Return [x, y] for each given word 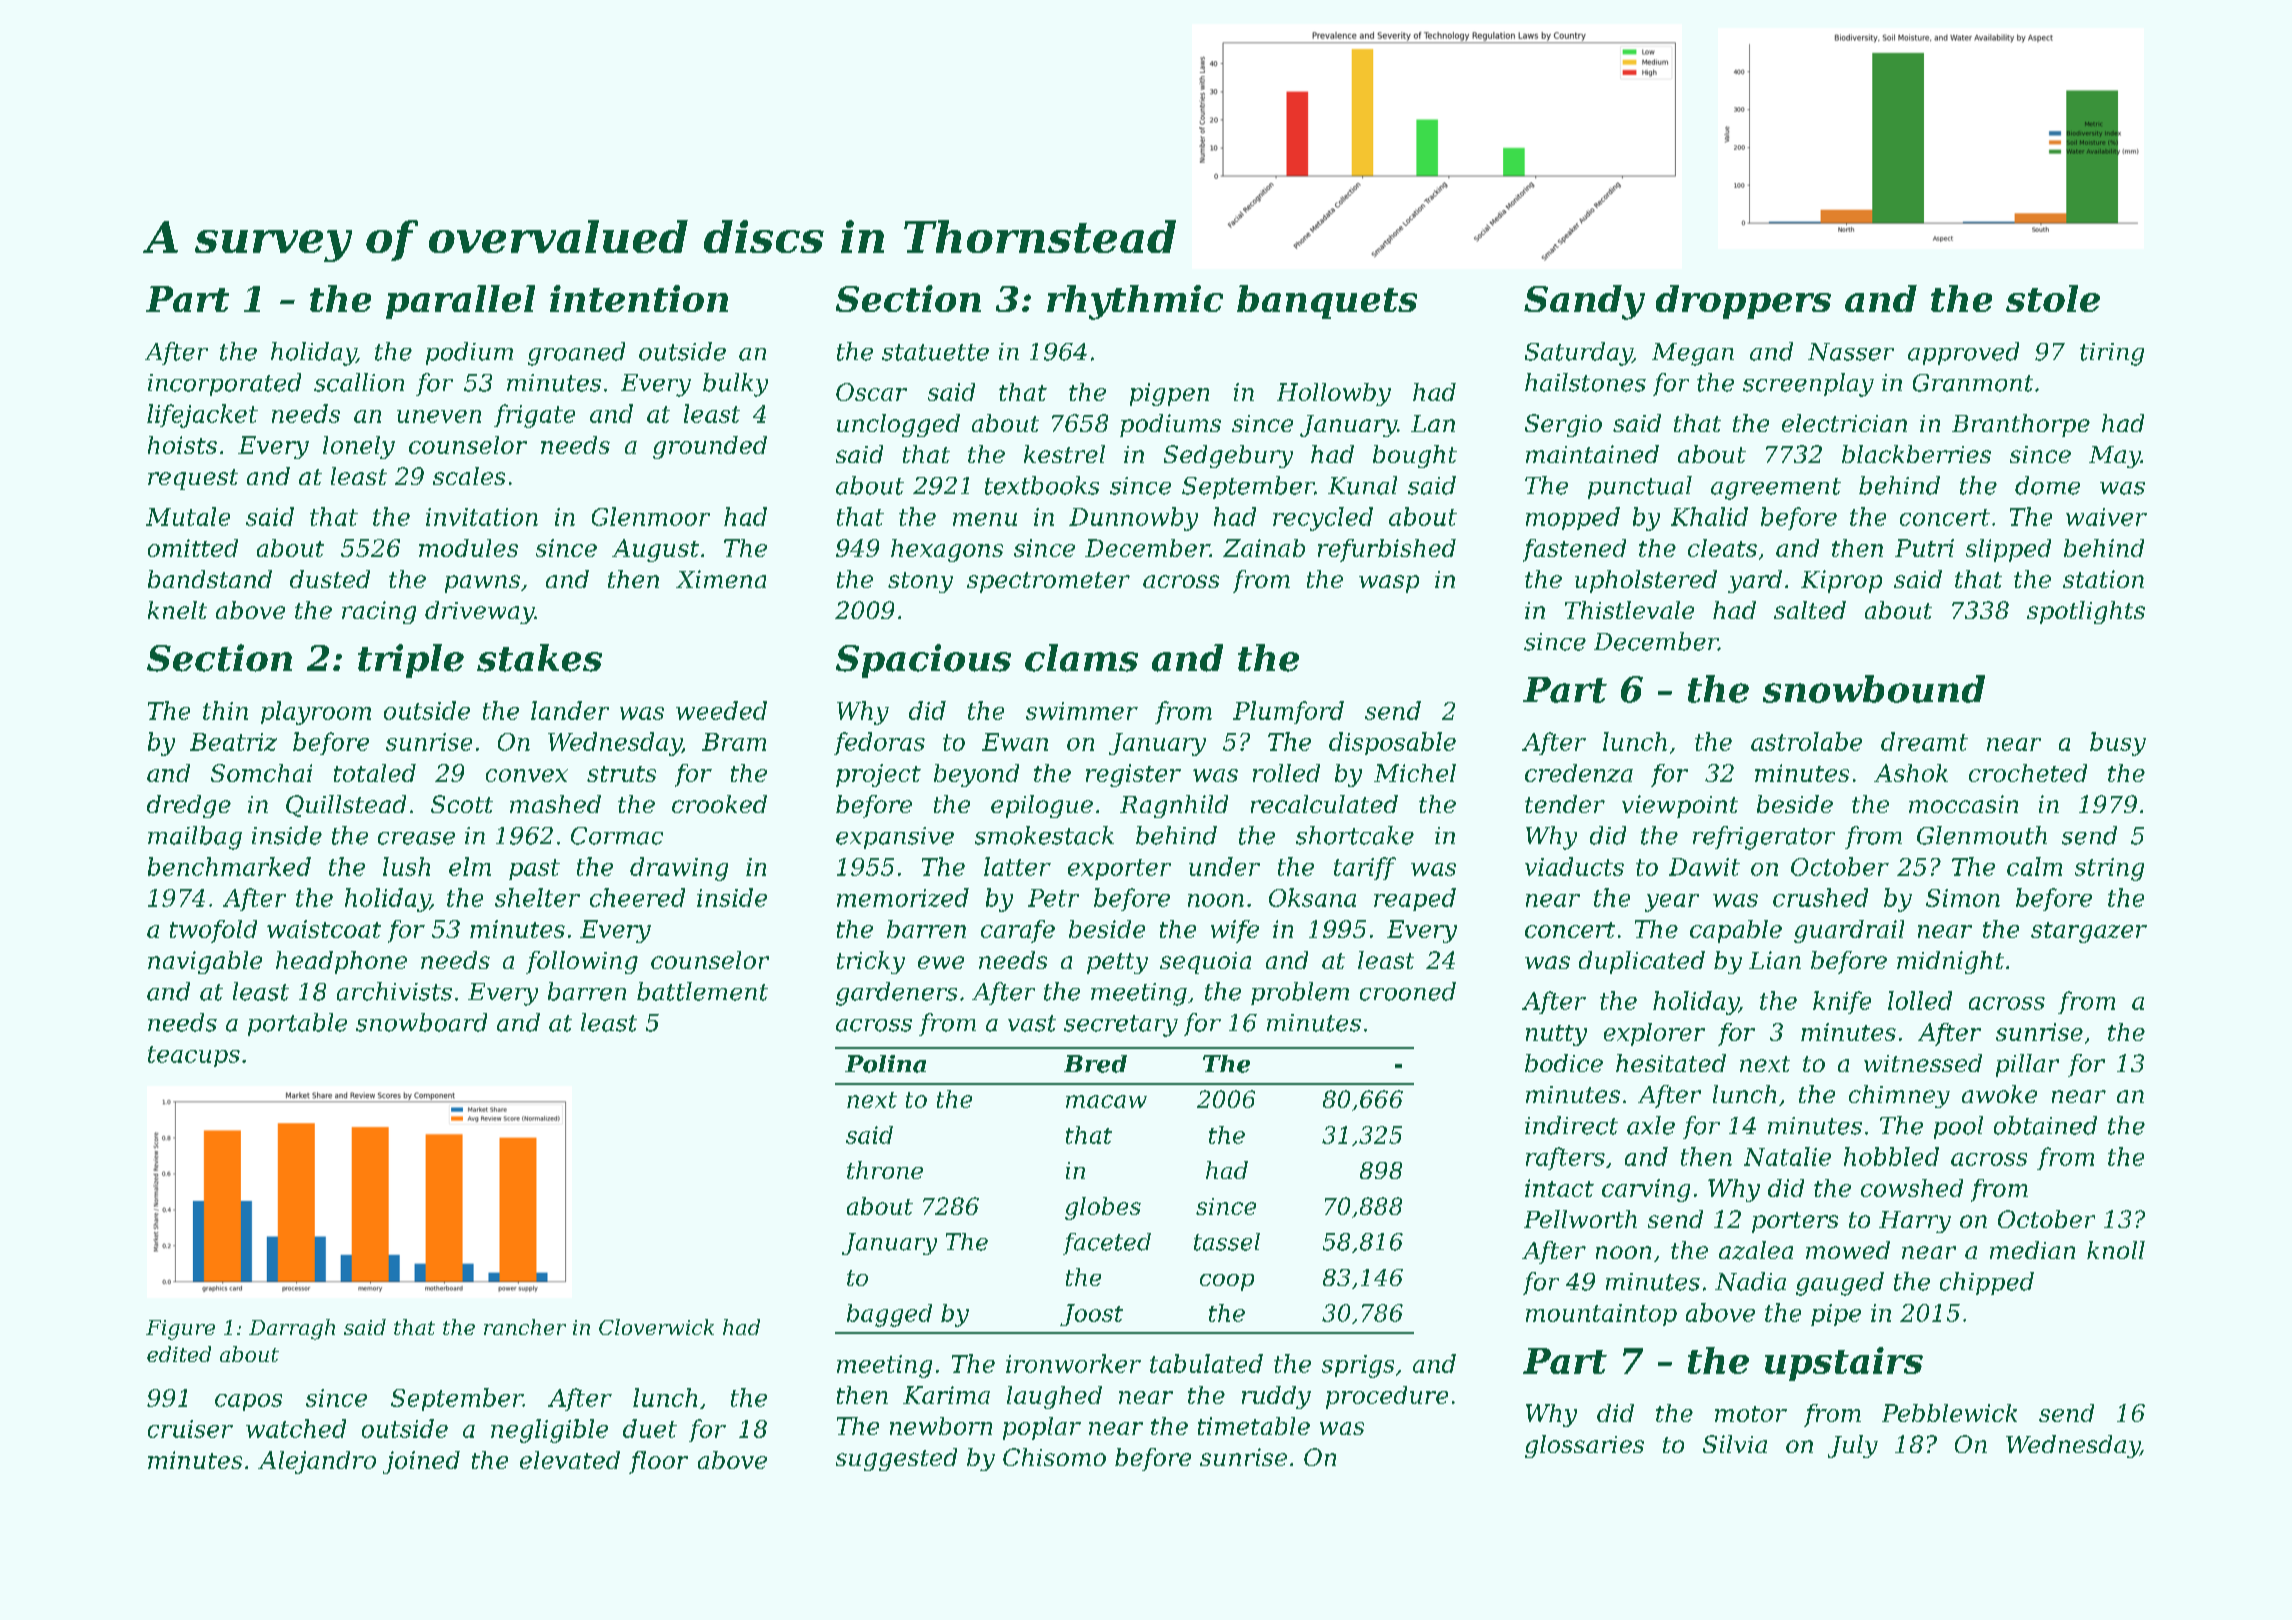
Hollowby [1334, 394]
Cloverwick [656, 1327]
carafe [1018, 931]
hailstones [1585, 382]
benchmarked [229, 866]
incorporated [224, 384]
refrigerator [1764, 838]
